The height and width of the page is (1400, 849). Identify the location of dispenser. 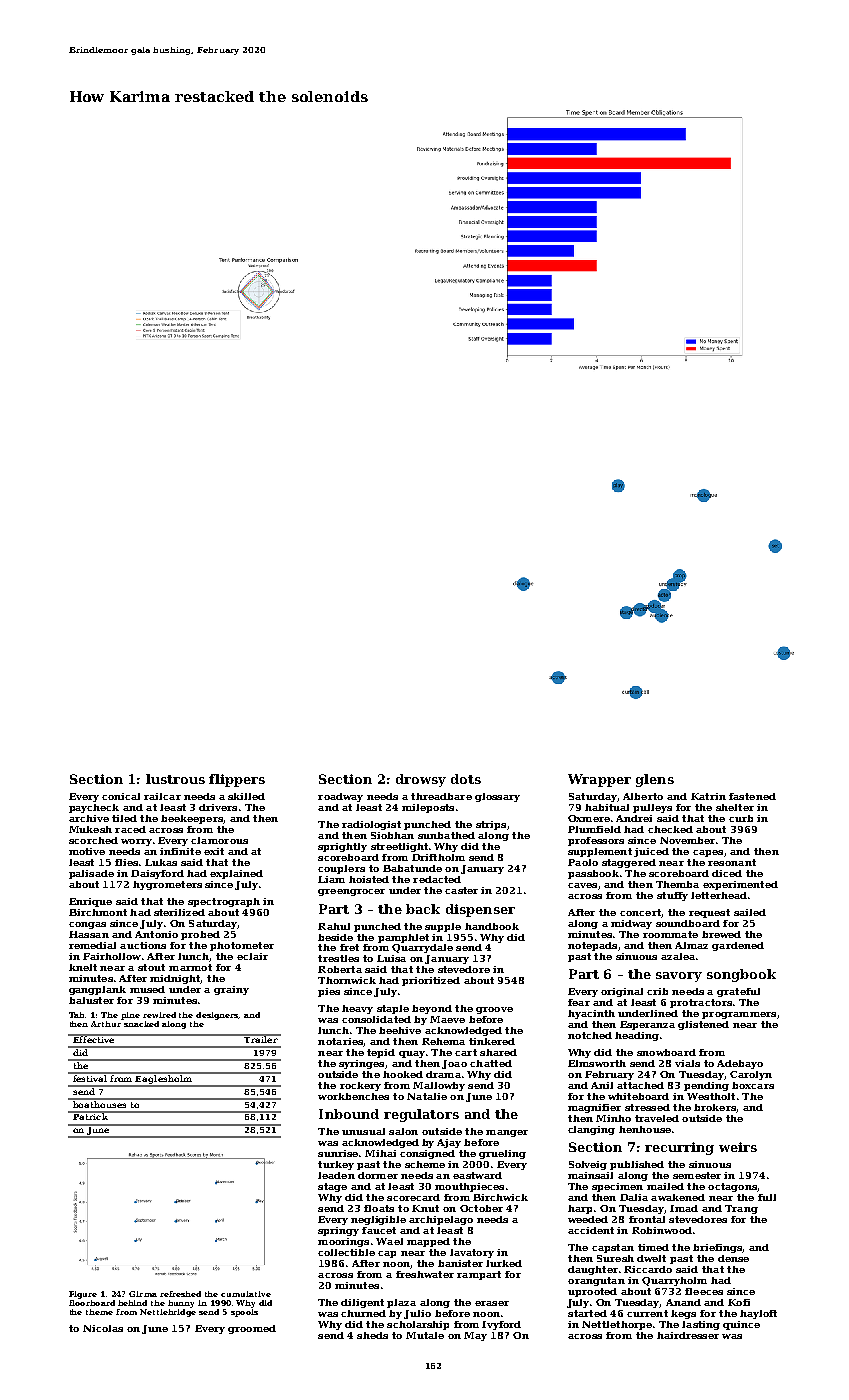
(480, 910).
